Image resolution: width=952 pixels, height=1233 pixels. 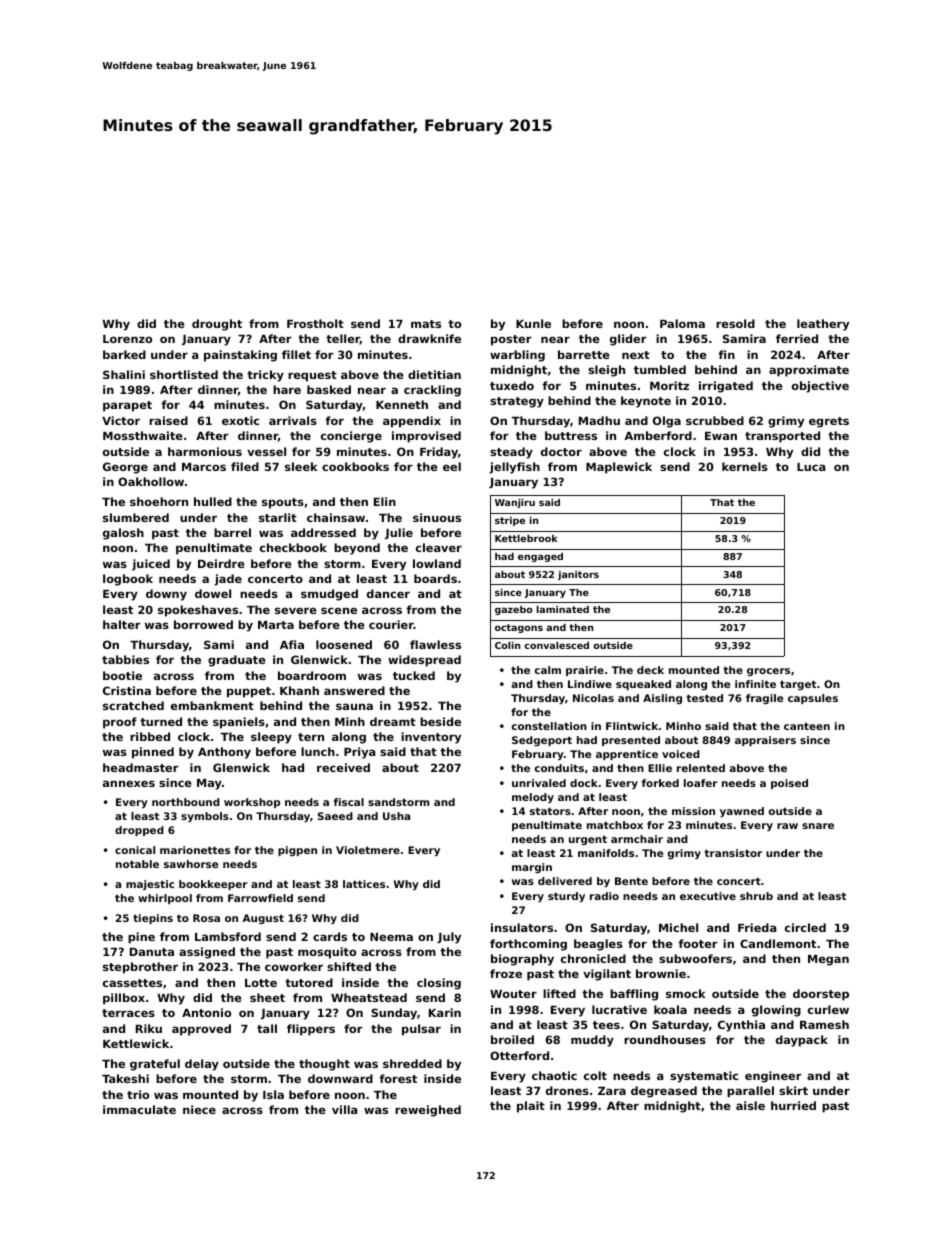 I want to click on presented, so click(x=631, y=741).
